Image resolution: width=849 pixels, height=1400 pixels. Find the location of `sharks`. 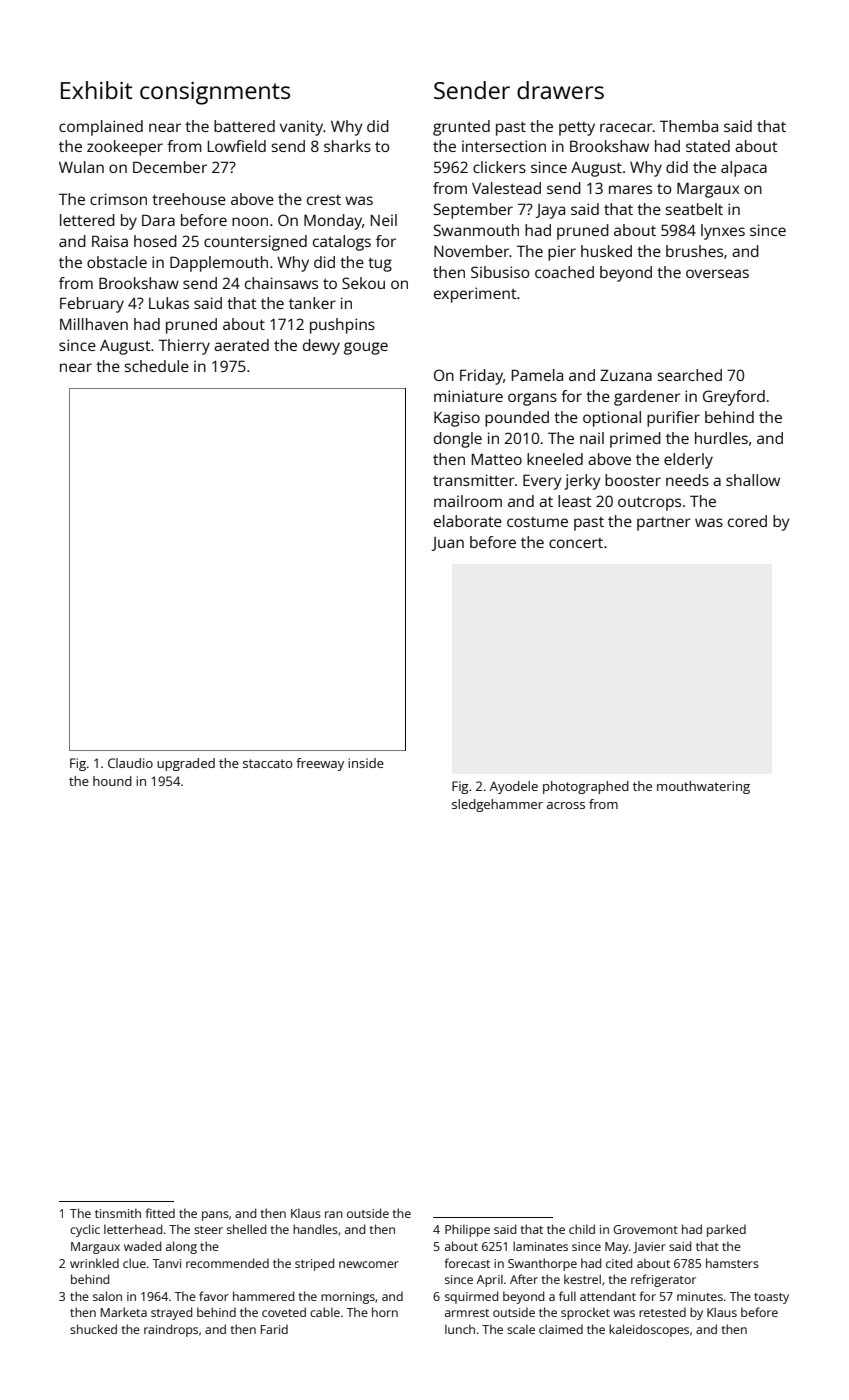

sharks is located at coordinates (347, 146).
